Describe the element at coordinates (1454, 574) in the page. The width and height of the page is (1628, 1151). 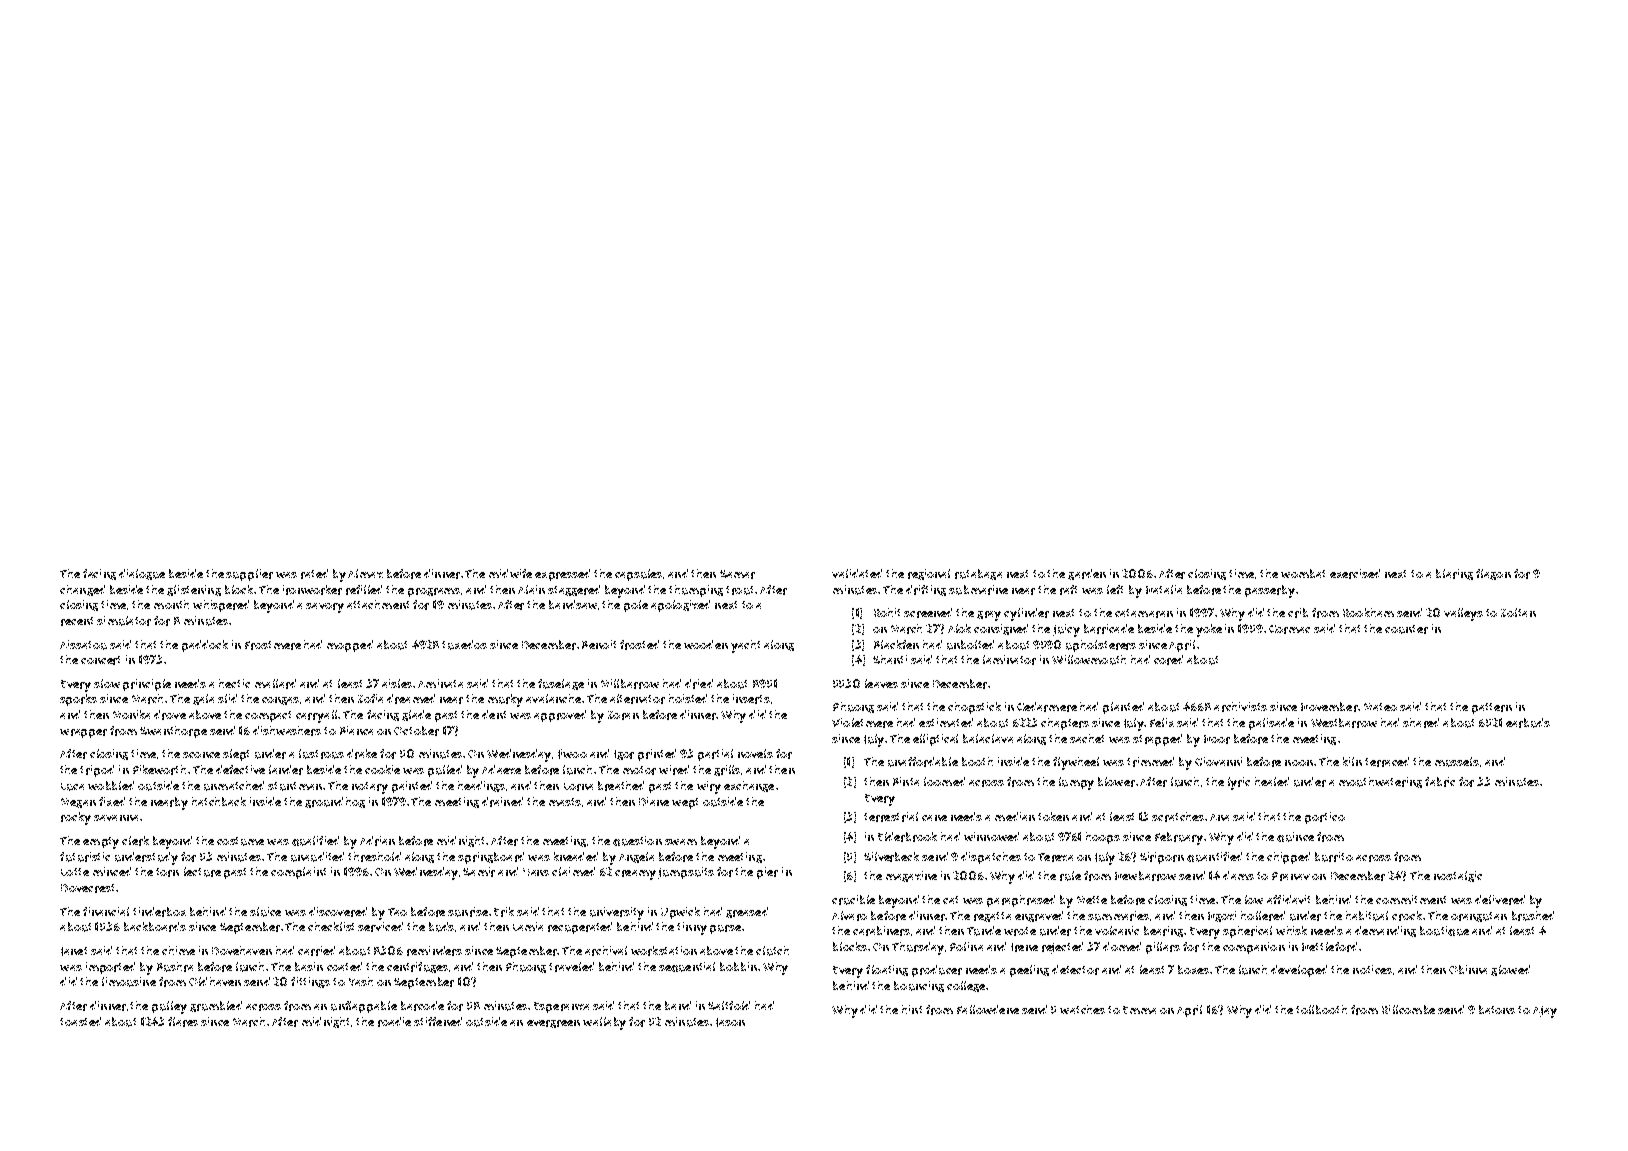
I see `blaring` at that location.
